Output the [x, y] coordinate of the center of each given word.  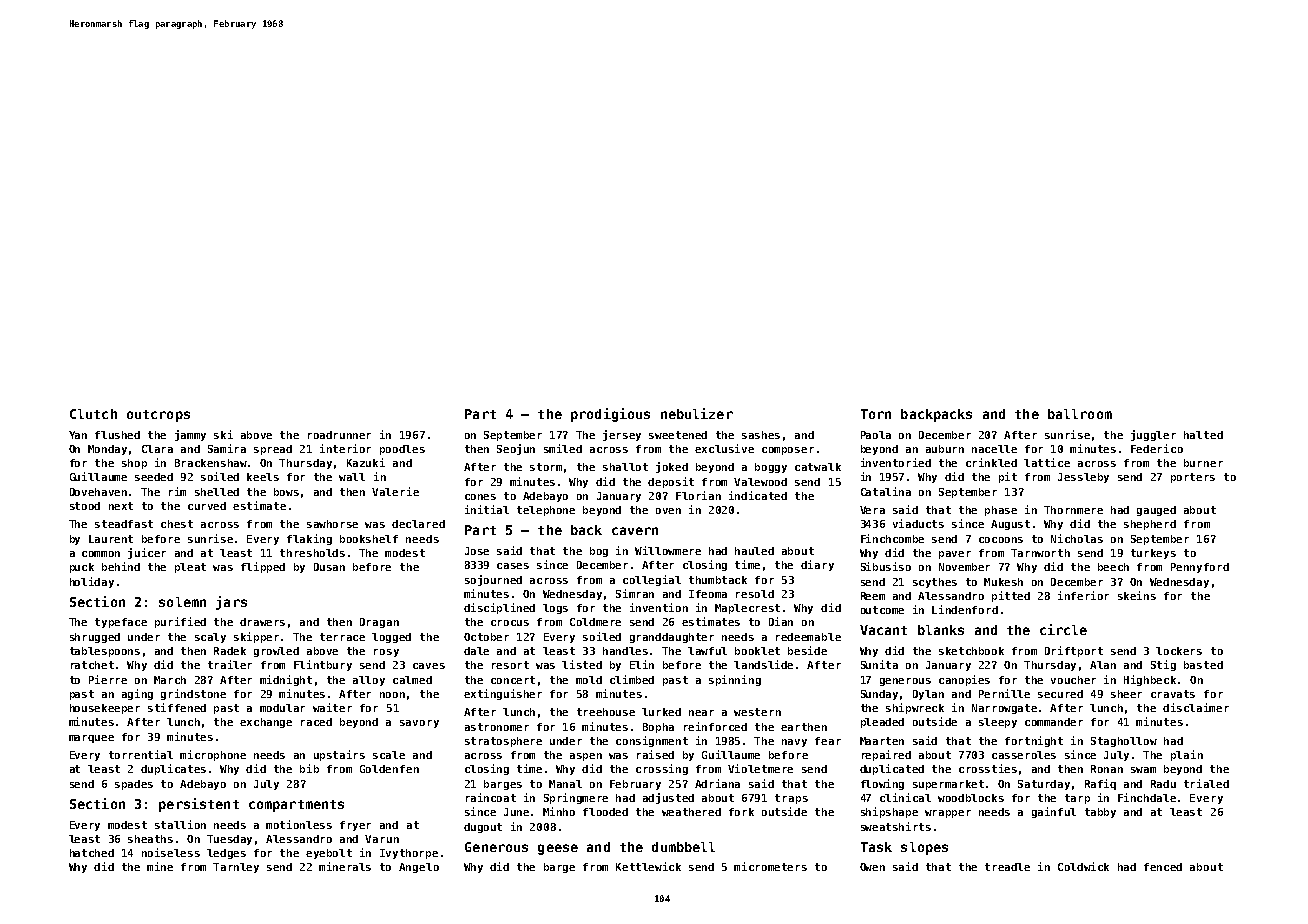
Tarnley [236, 868]
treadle [1007, 867]
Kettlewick [648, 866]
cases [513, 566]
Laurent [111, 539]
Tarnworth [1040, 553]
